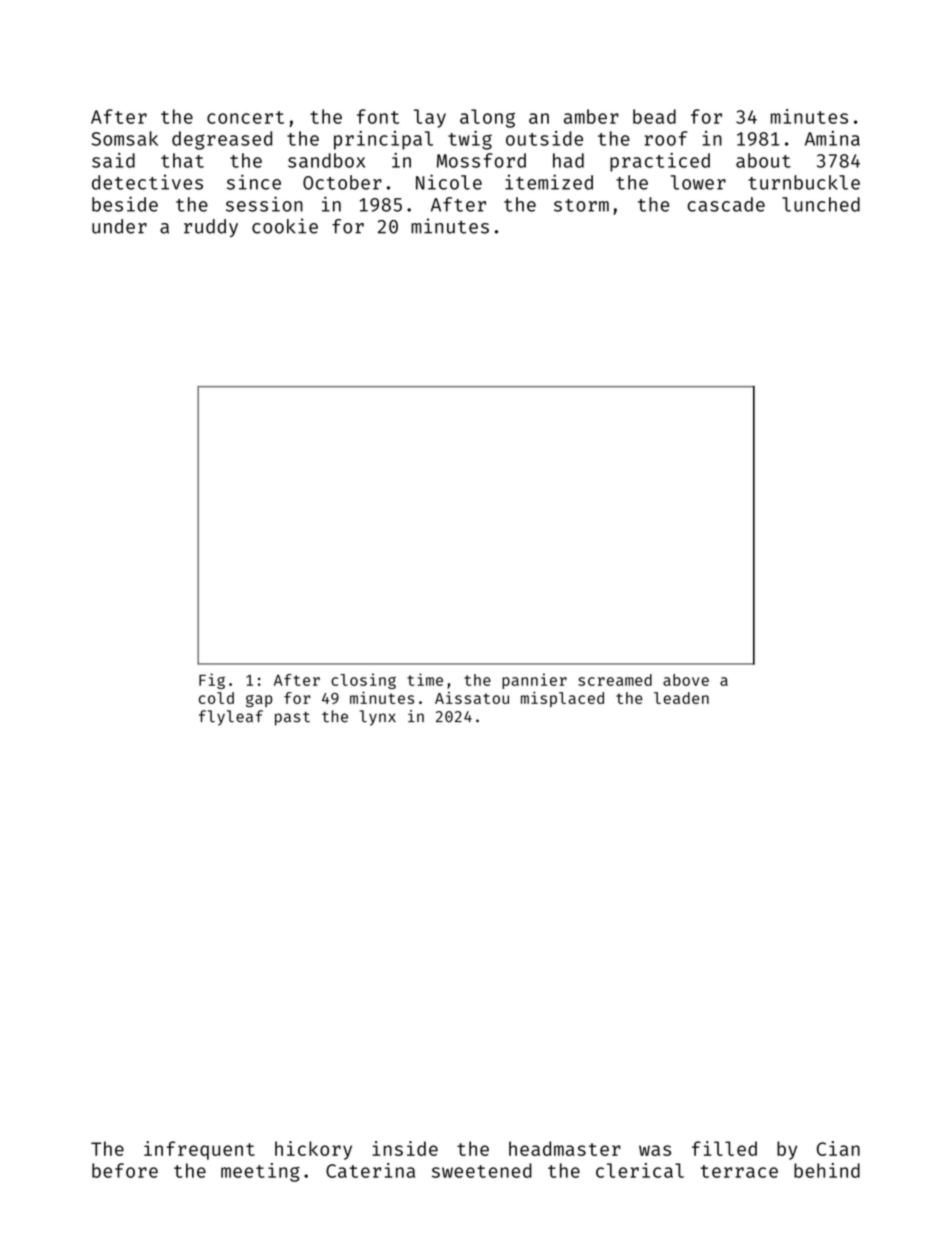 This document has height=1233, width=952. I want to click on before, so click(125, 1170).
